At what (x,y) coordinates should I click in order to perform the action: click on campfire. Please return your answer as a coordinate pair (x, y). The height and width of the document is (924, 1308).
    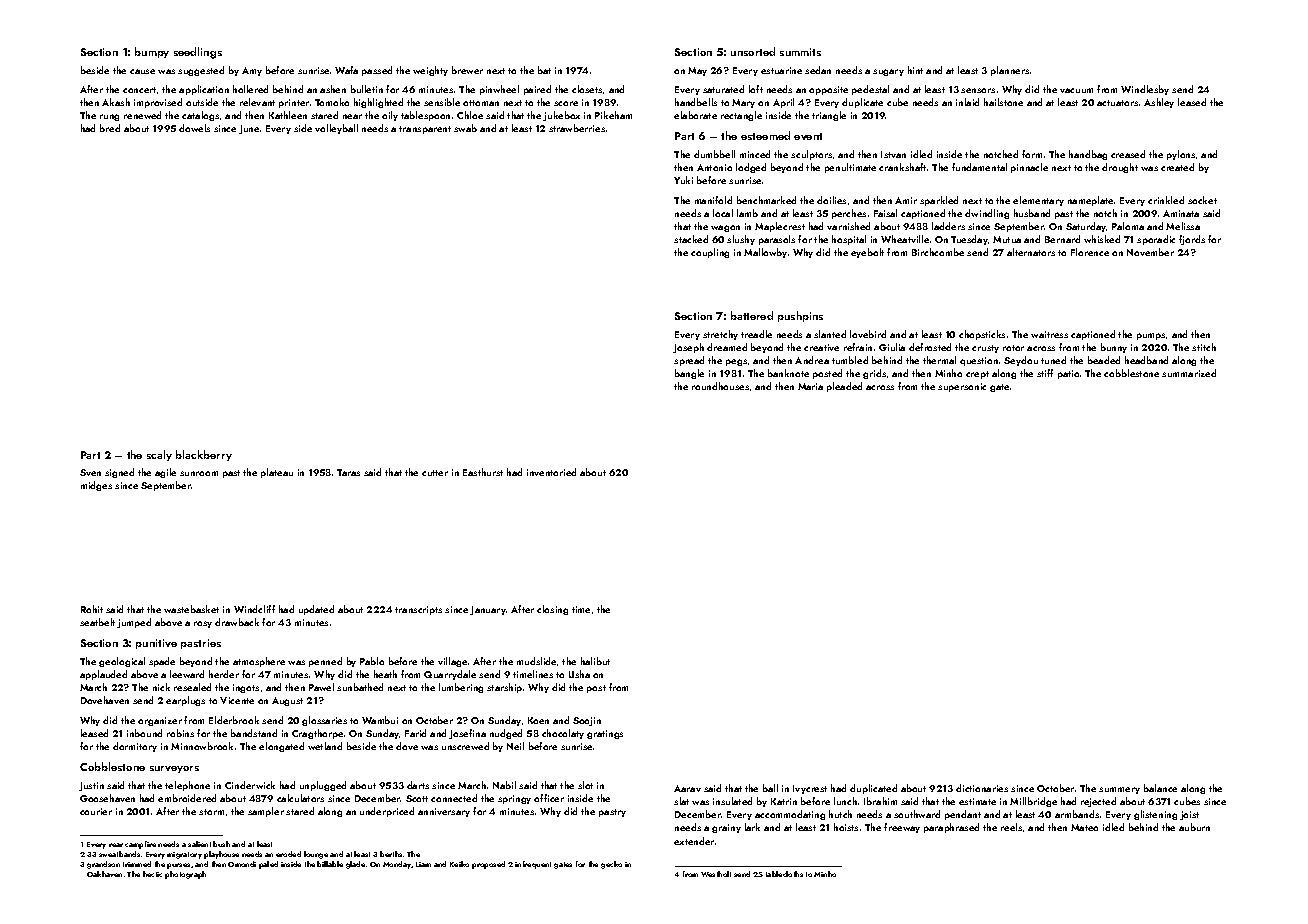
    Looking at the image, I should click on (140, 845).
